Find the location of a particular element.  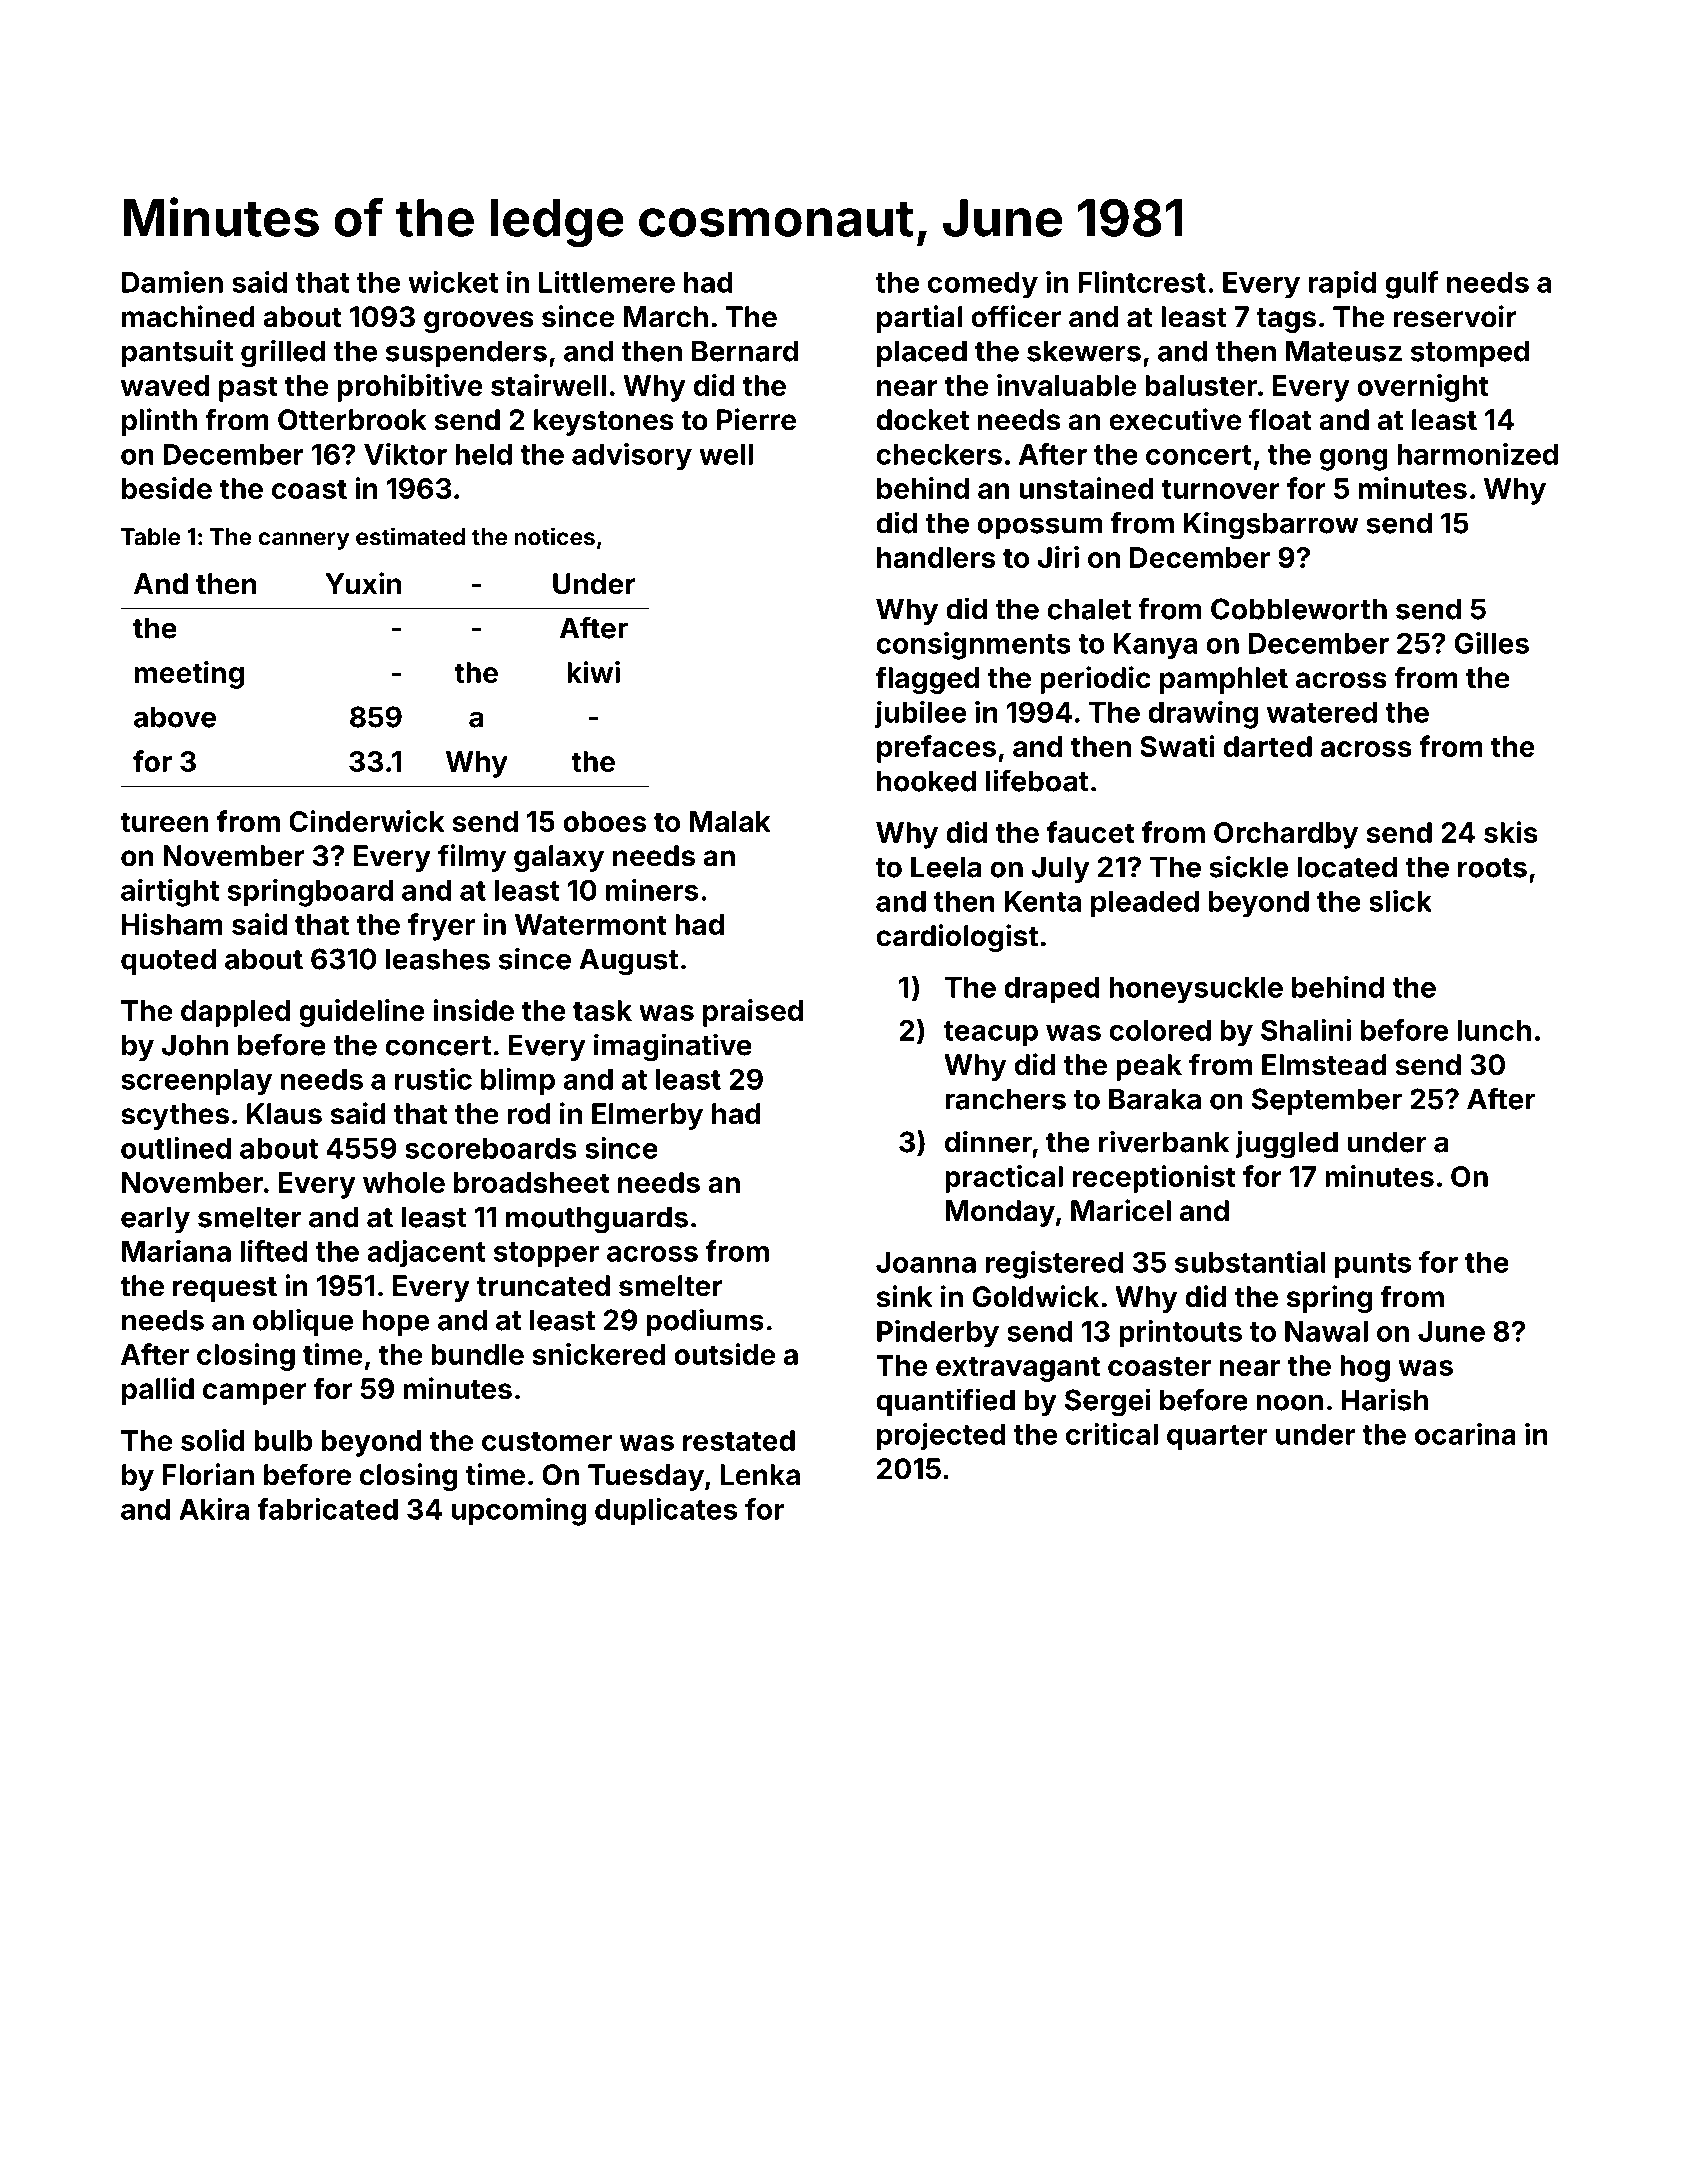

Kingsbarrow is located at coordinates (1271, 525).
